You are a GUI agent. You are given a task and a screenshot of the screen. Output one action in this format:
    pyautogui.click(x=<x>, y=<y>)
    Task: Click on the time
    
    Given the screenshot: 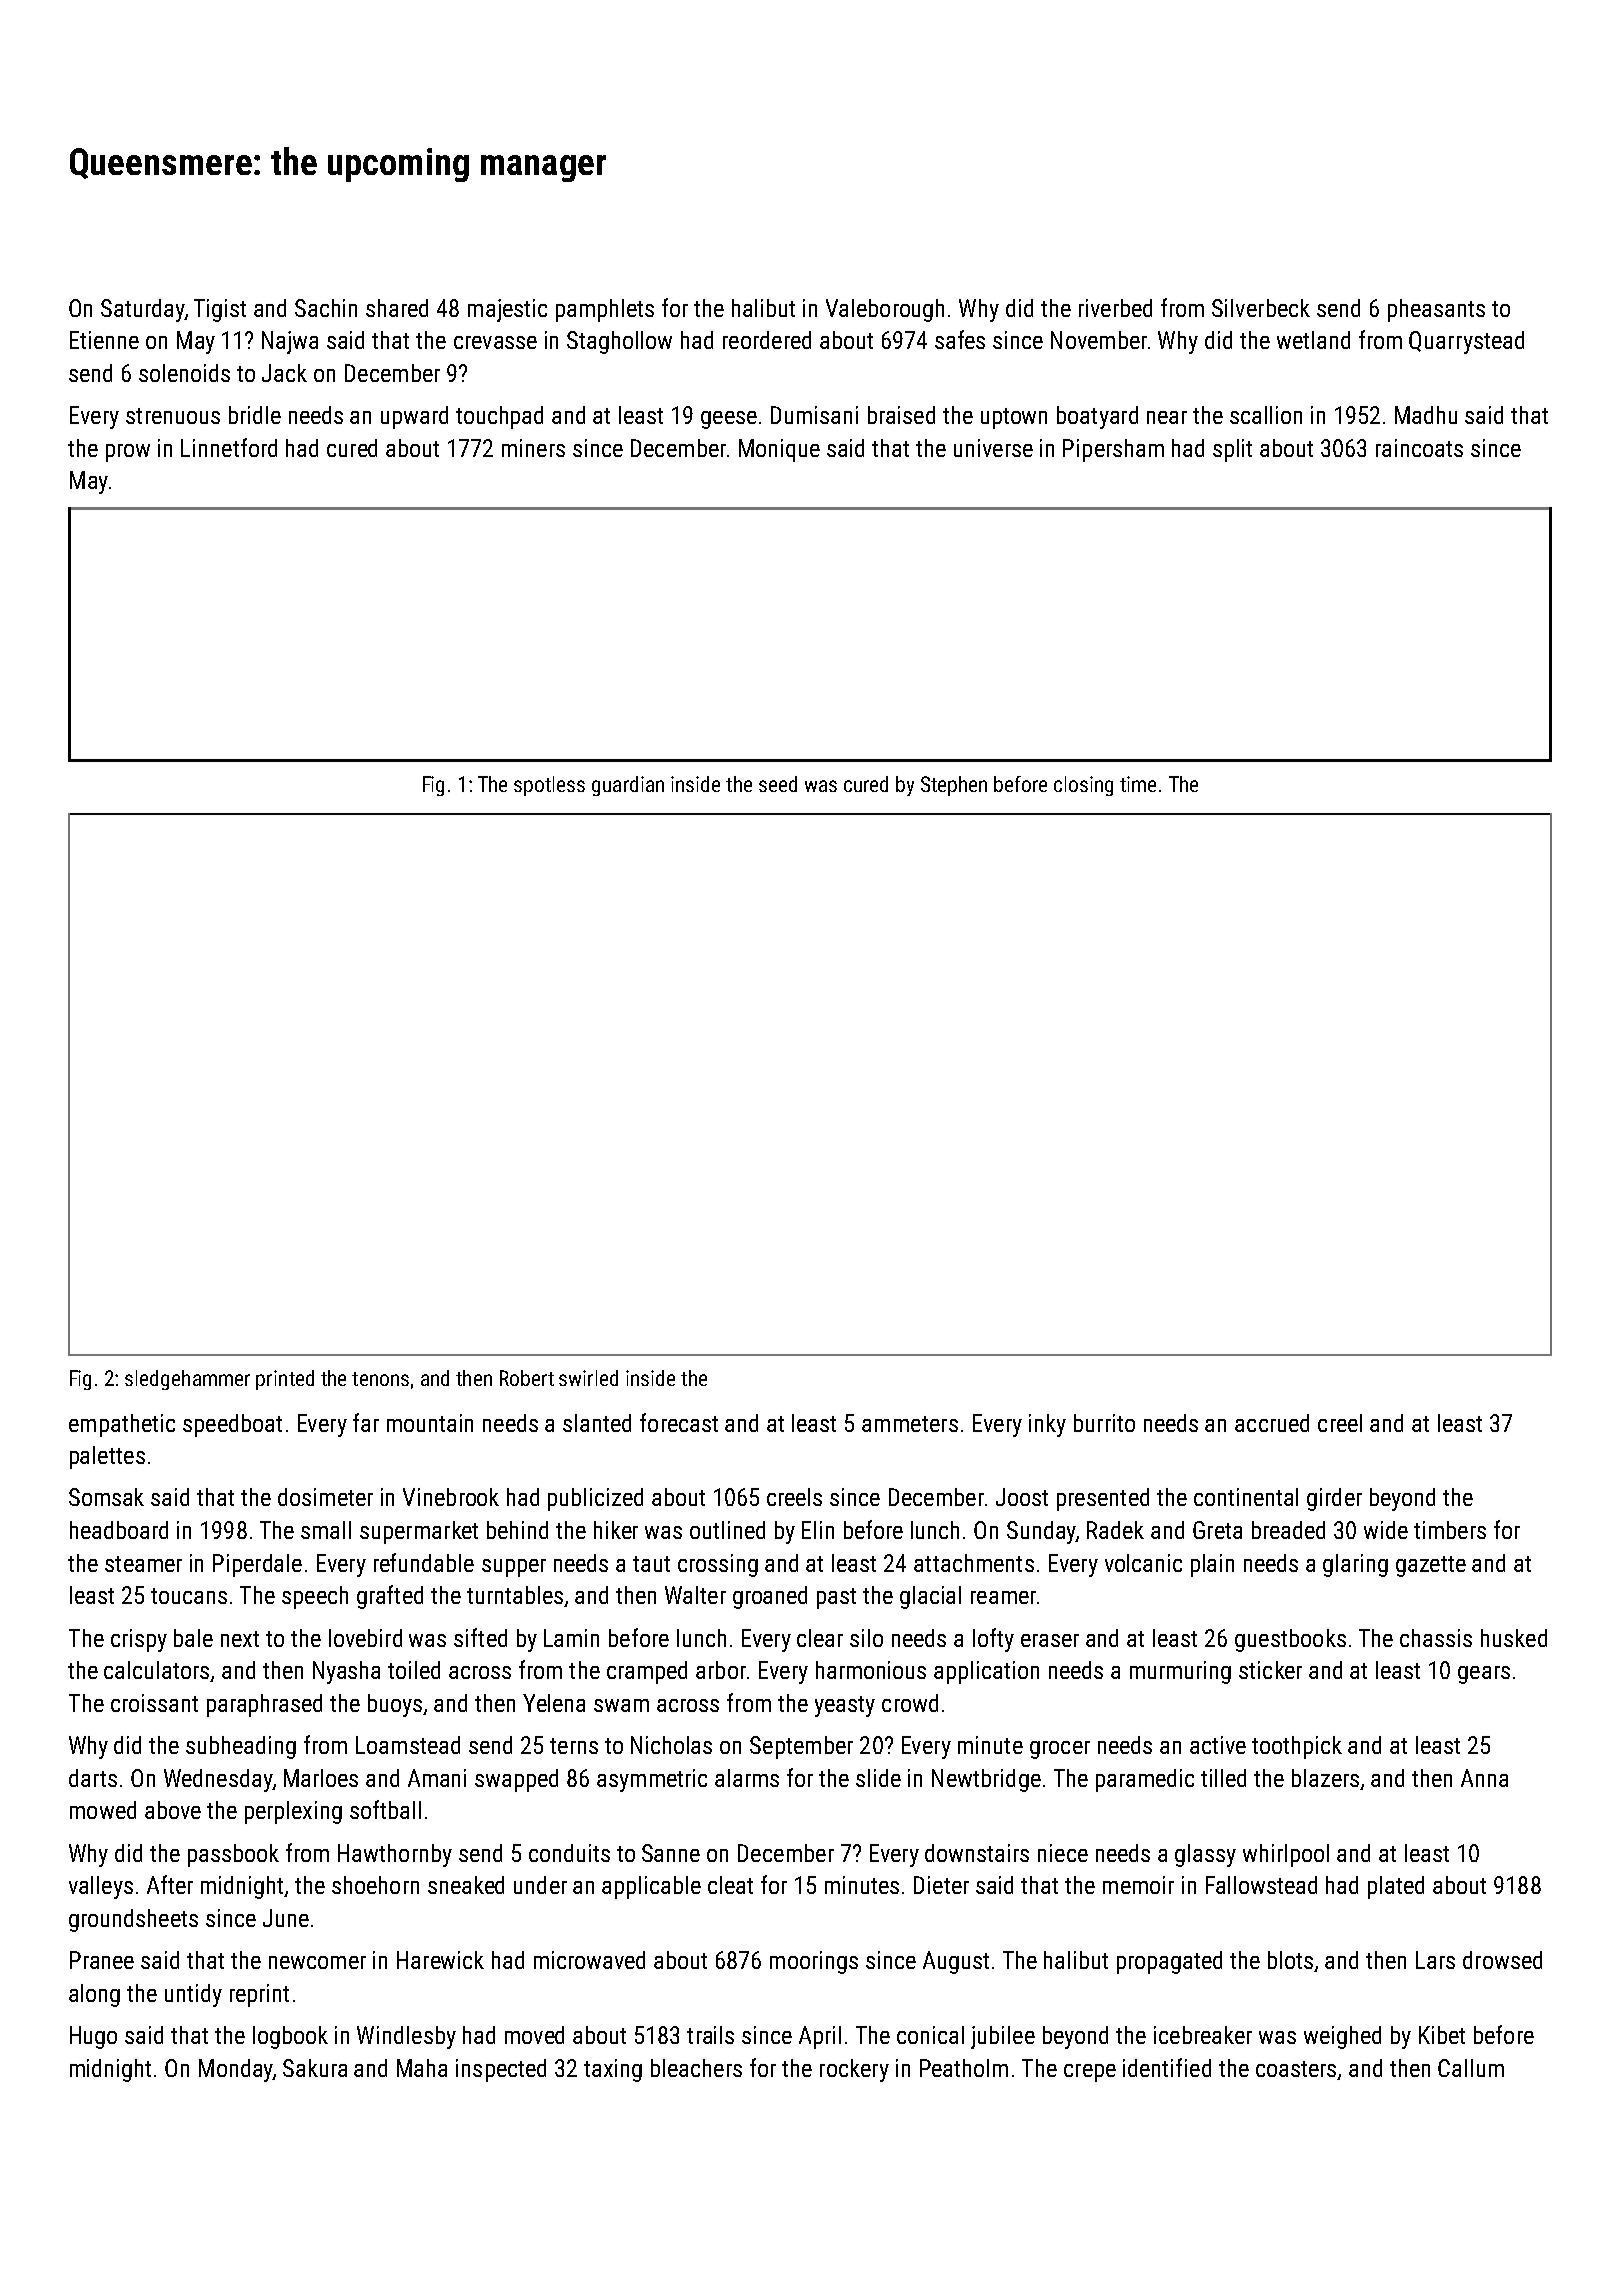 What is the action you would take?
    pyautogui.click(x=1138, y=784)
